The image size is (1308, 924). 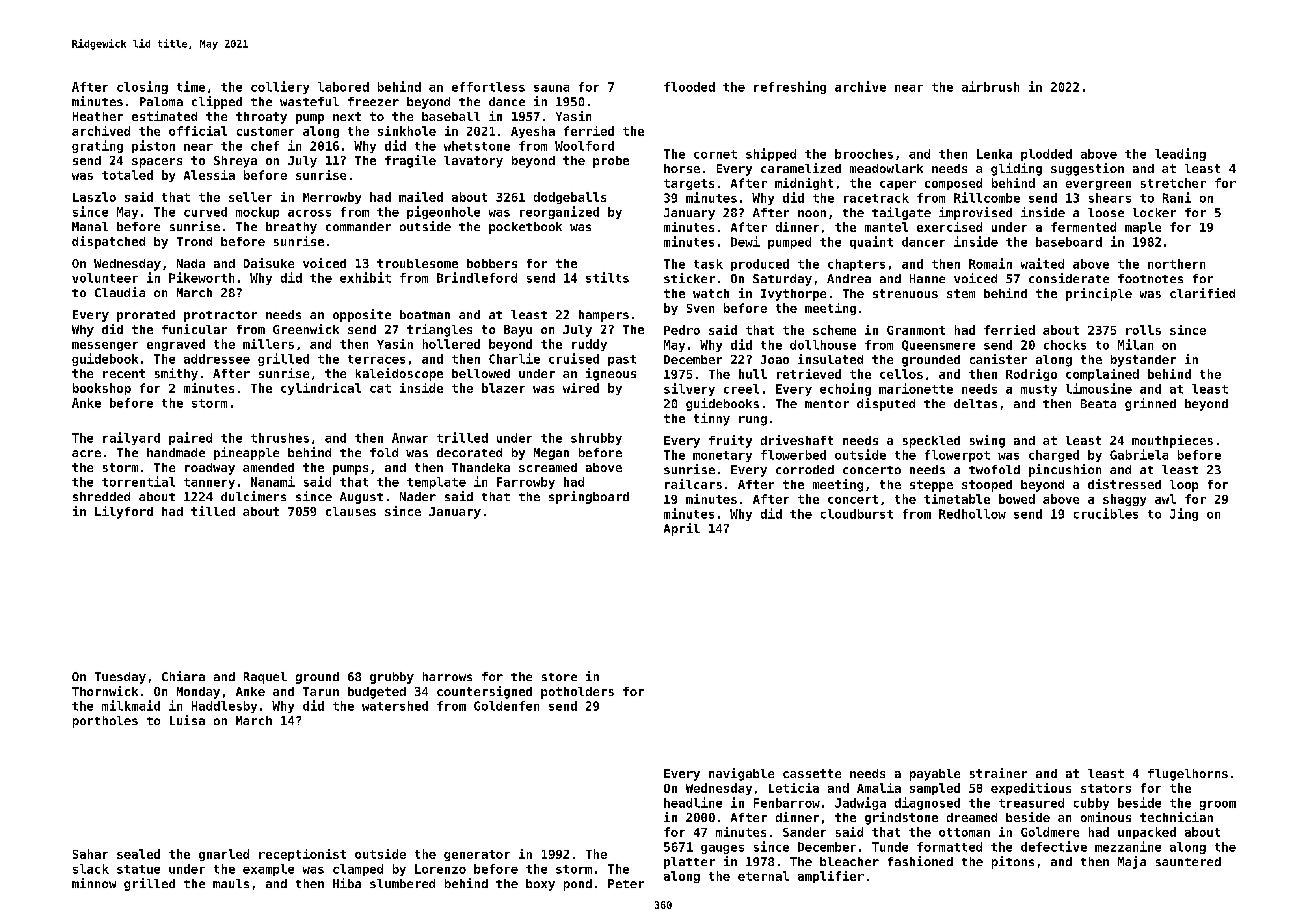 I want to click on flugelhorns, so click(x=1188, y=775).
